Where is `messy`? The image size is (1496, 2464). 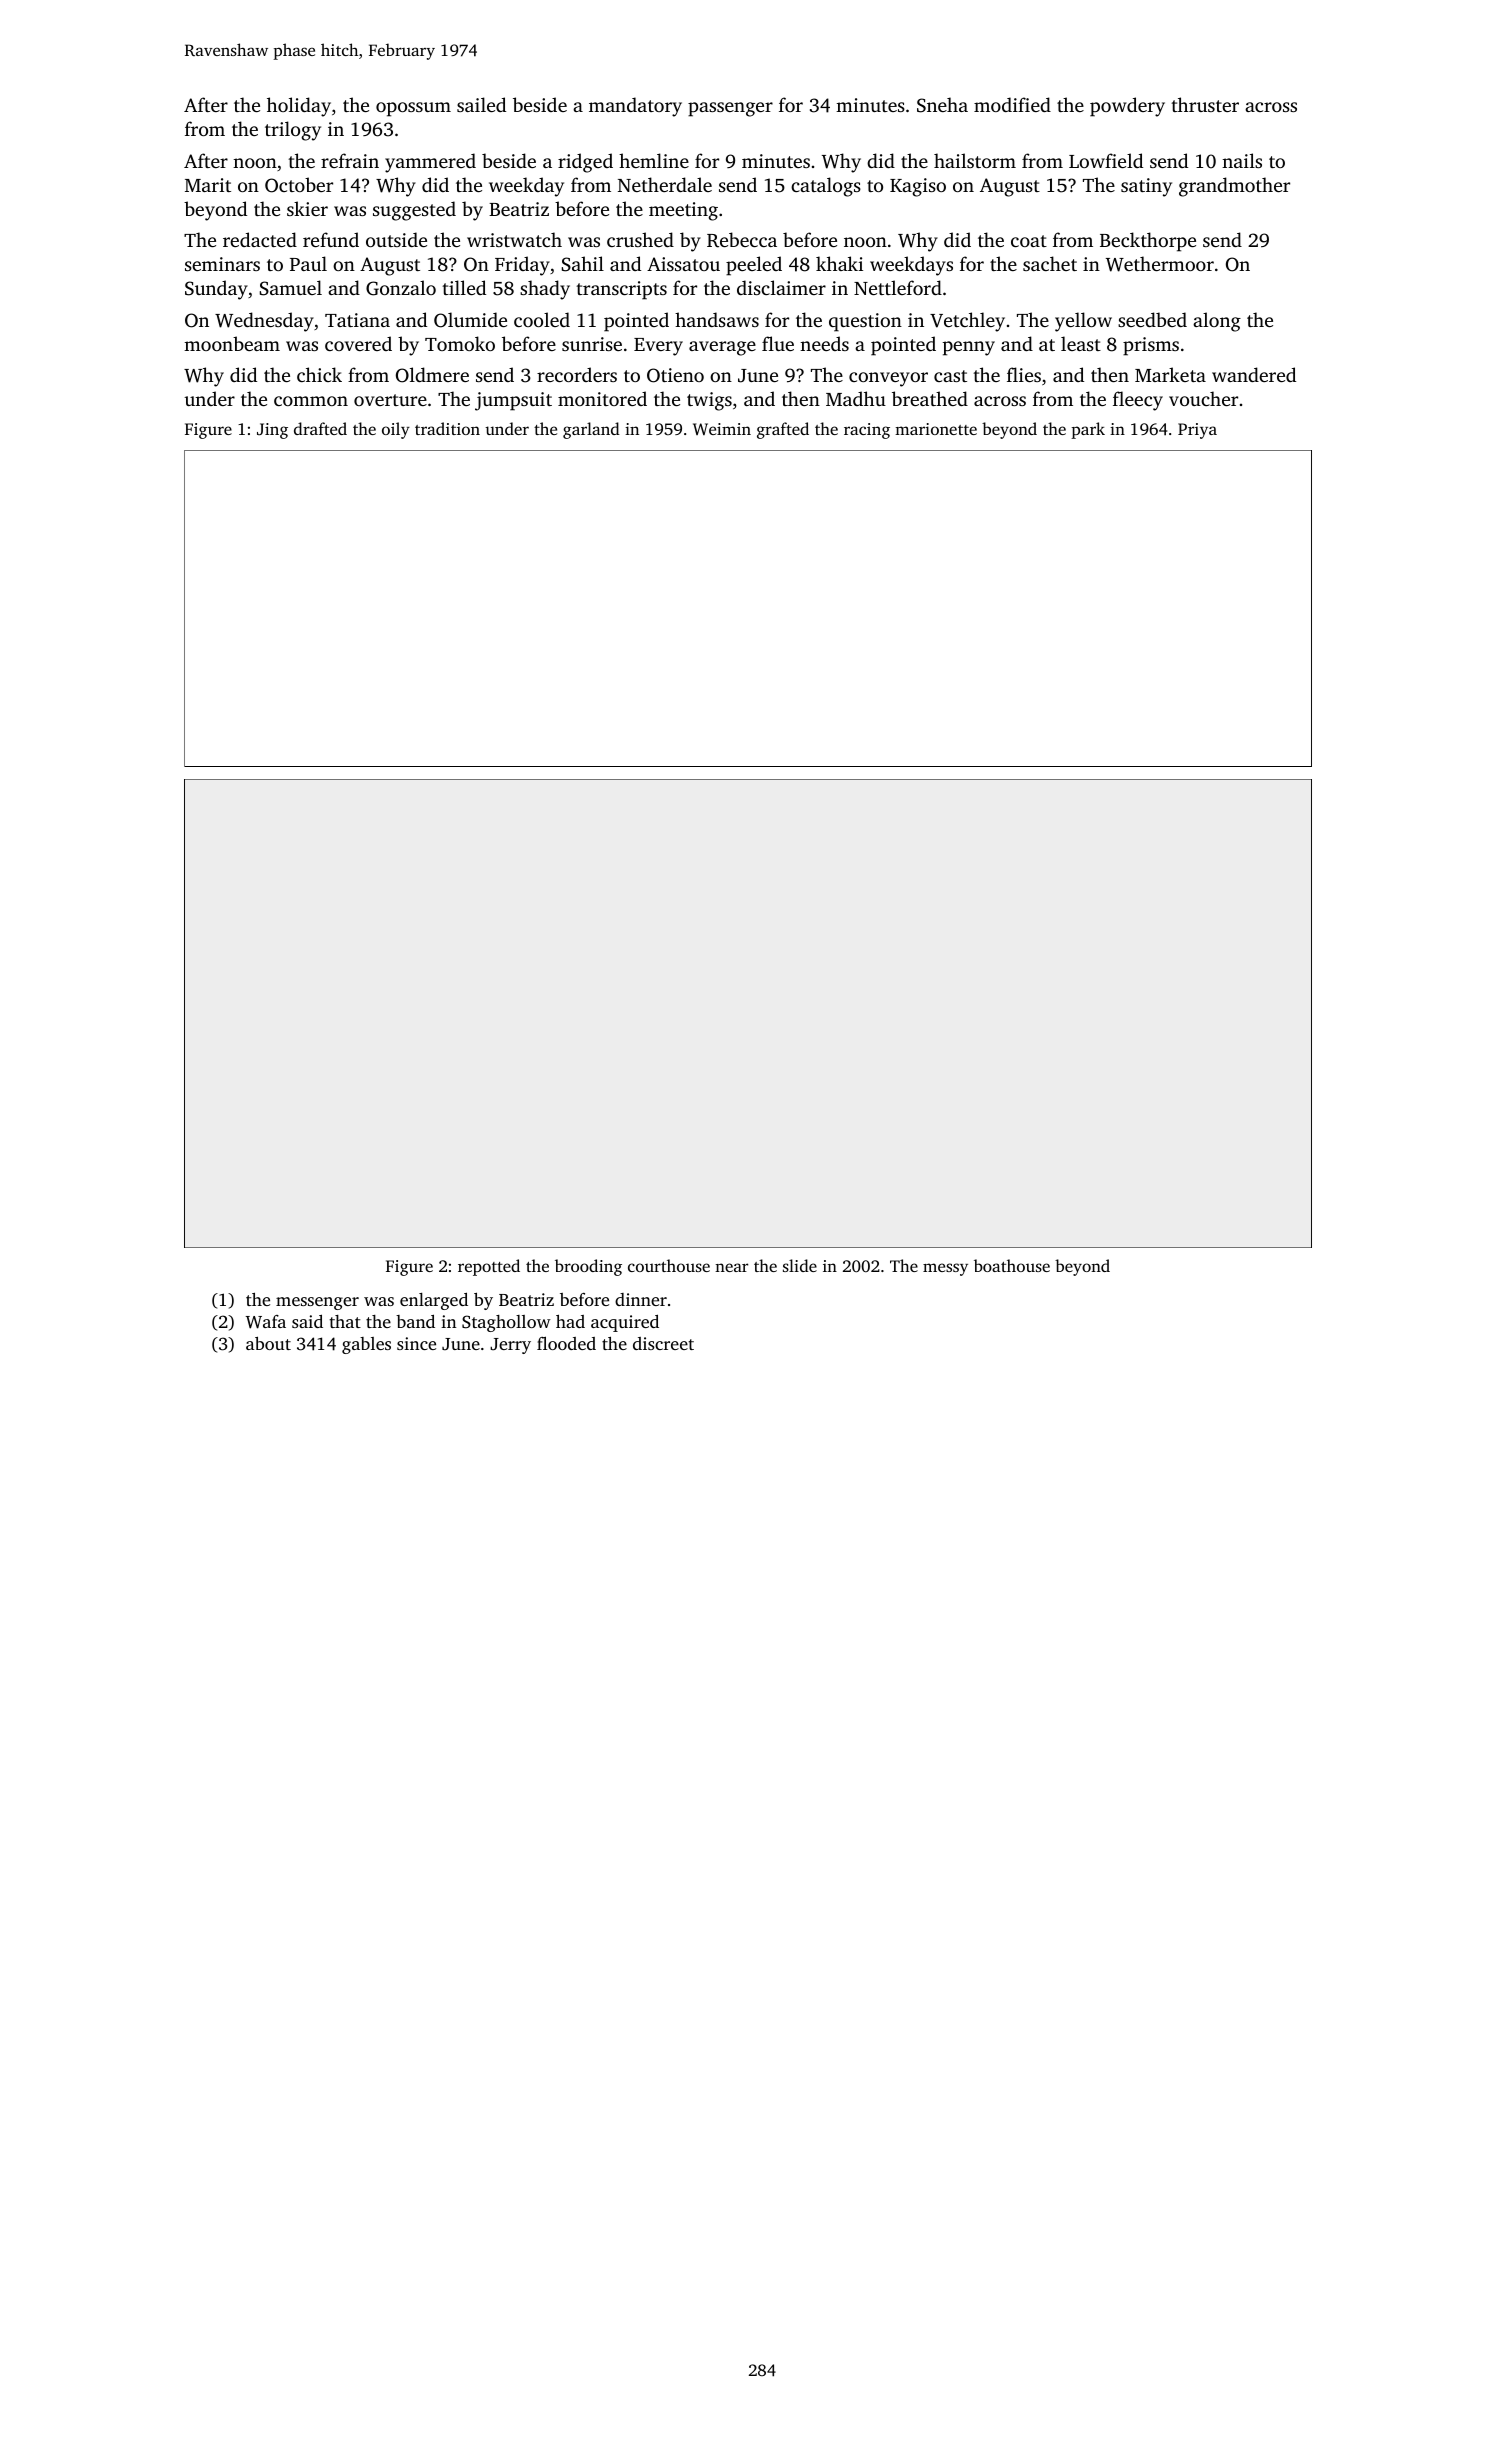
messy is located at coordinates (945, 1269).
